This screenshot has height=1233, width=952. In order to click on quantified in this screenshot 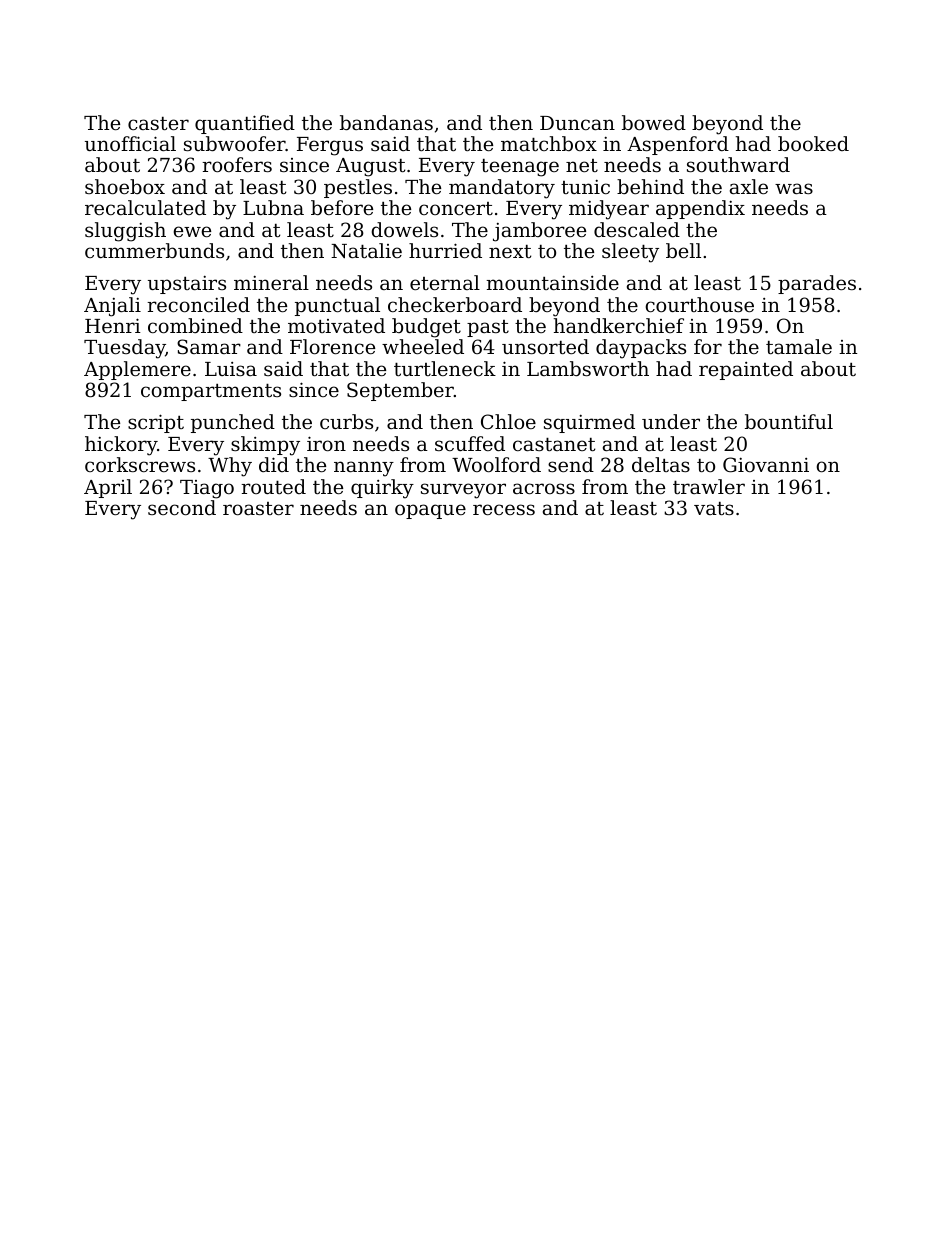, I will do `click(245, 124)`.
